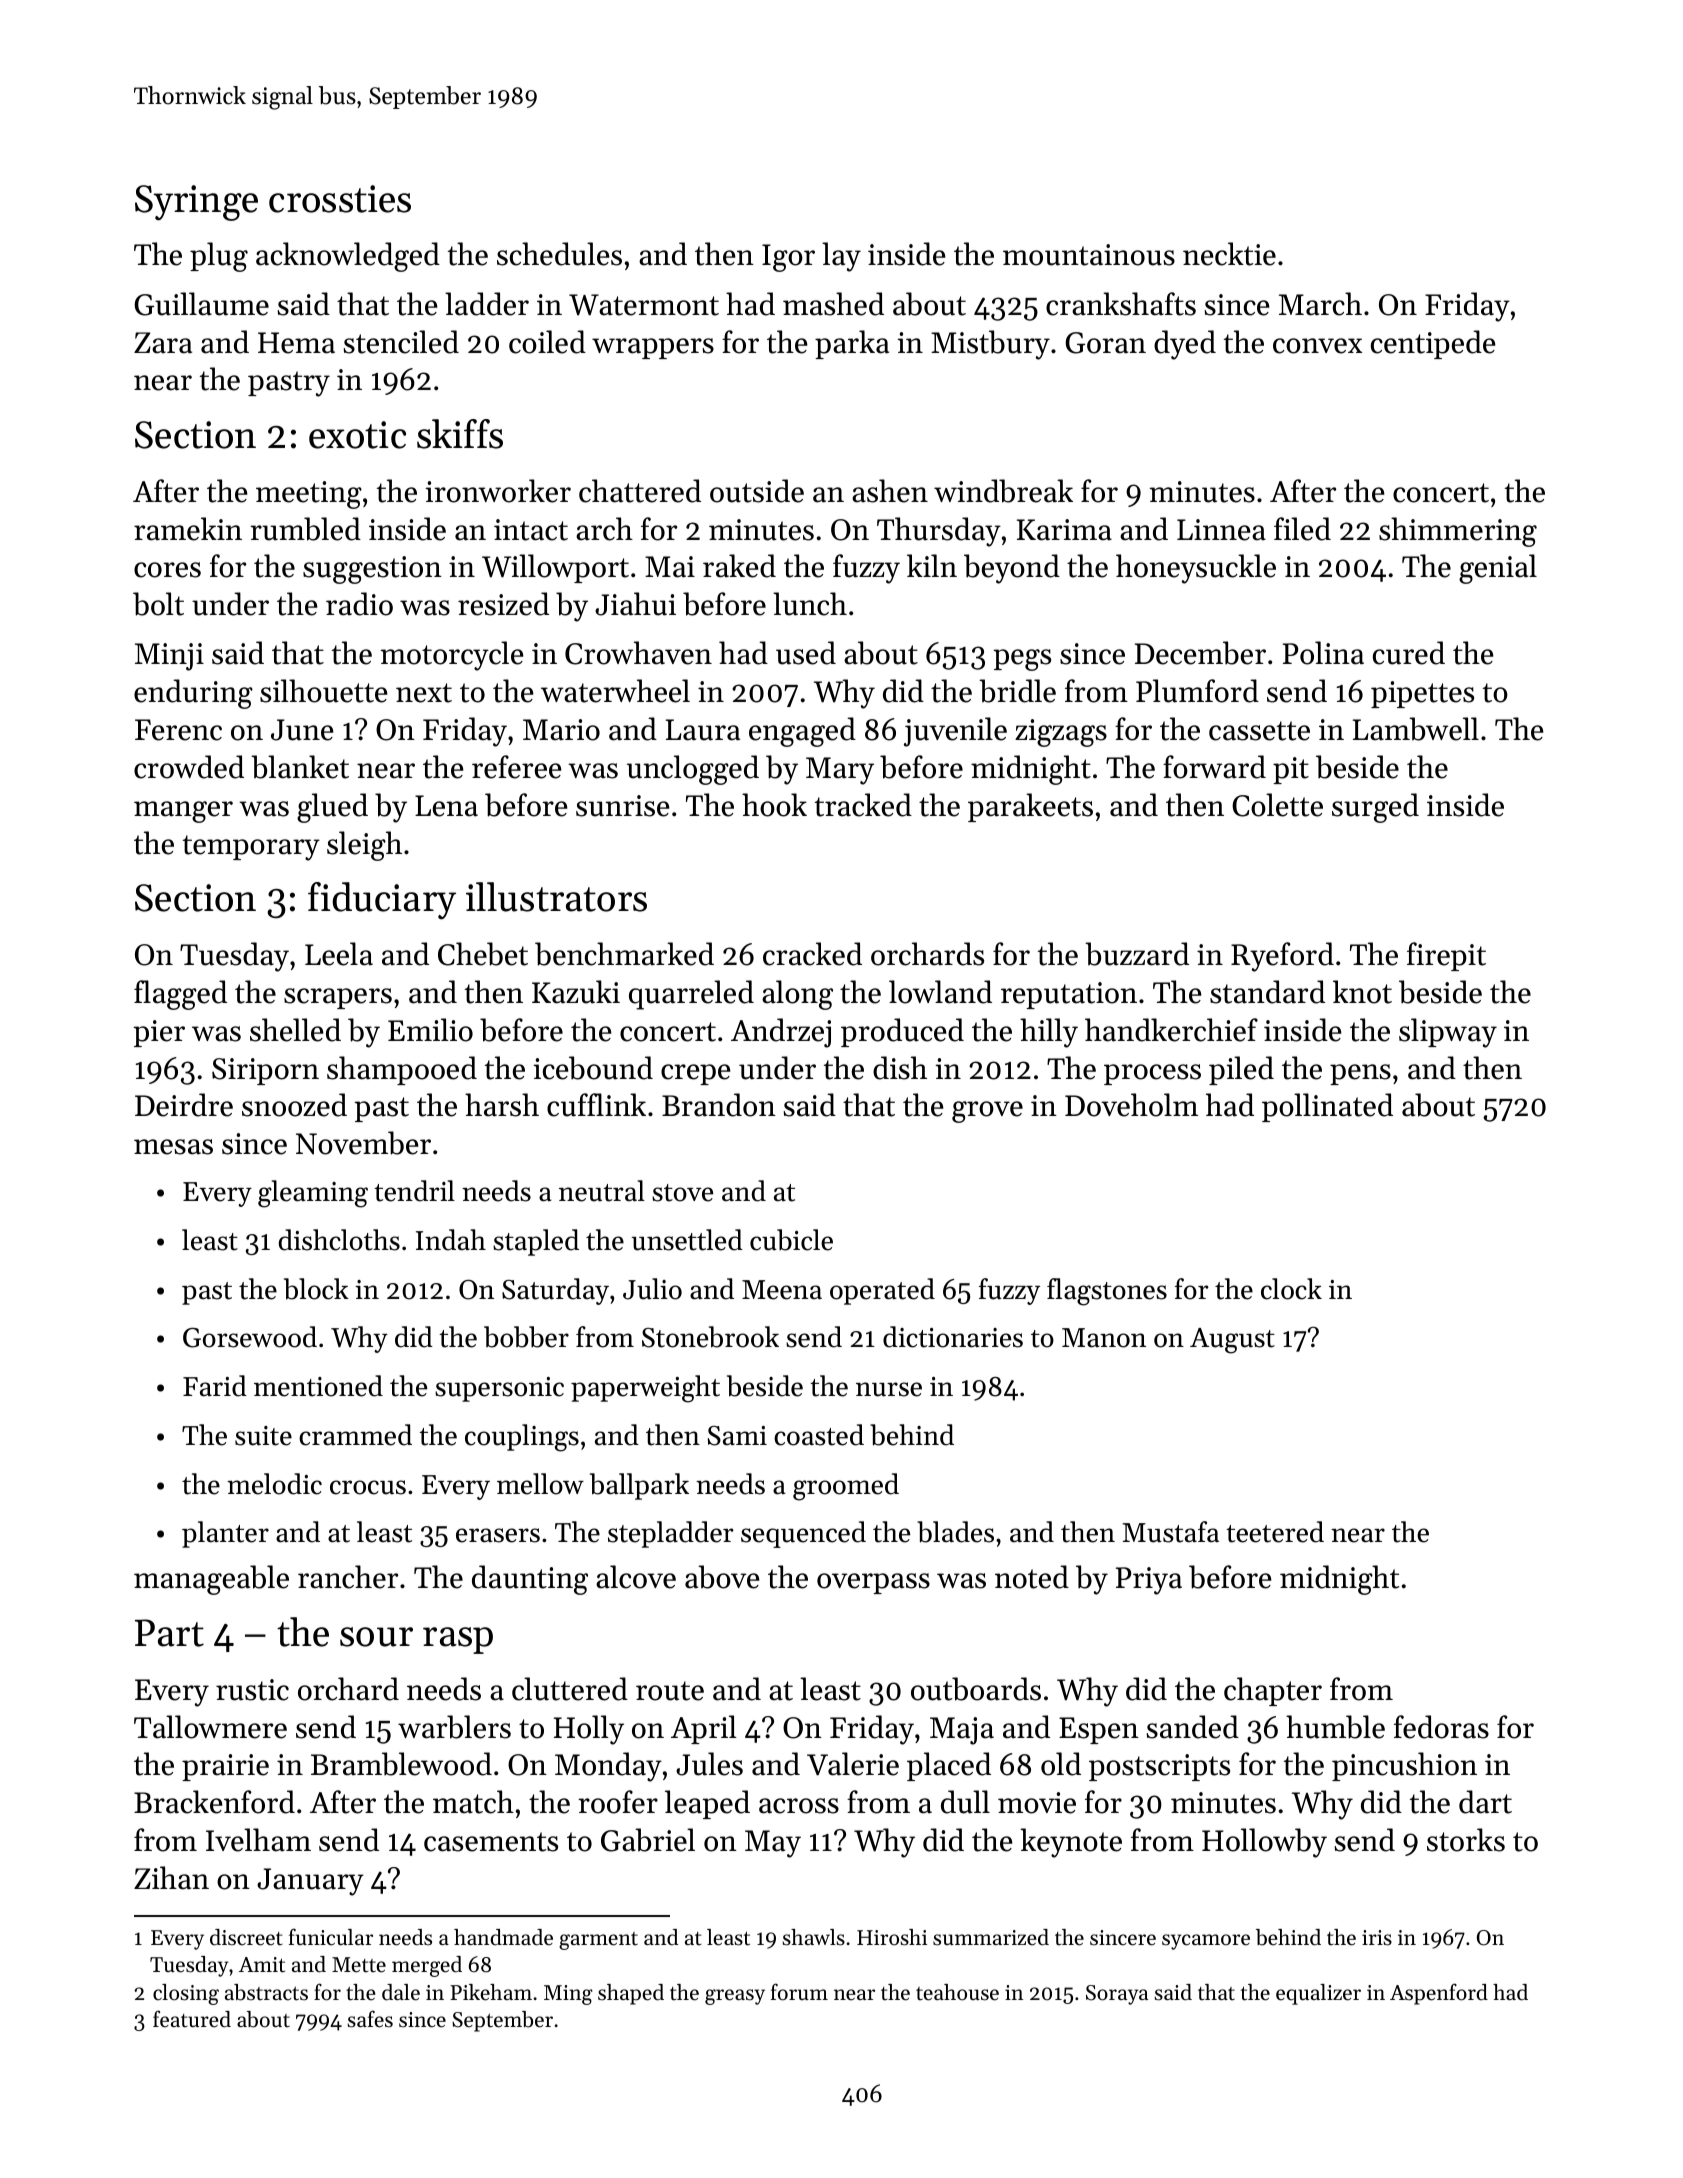 Image resolution: width=1683 pixels, height=2178 pixels. Describe the element at coordinates (1466, 1840) in the document. I see `storks` at that location.
